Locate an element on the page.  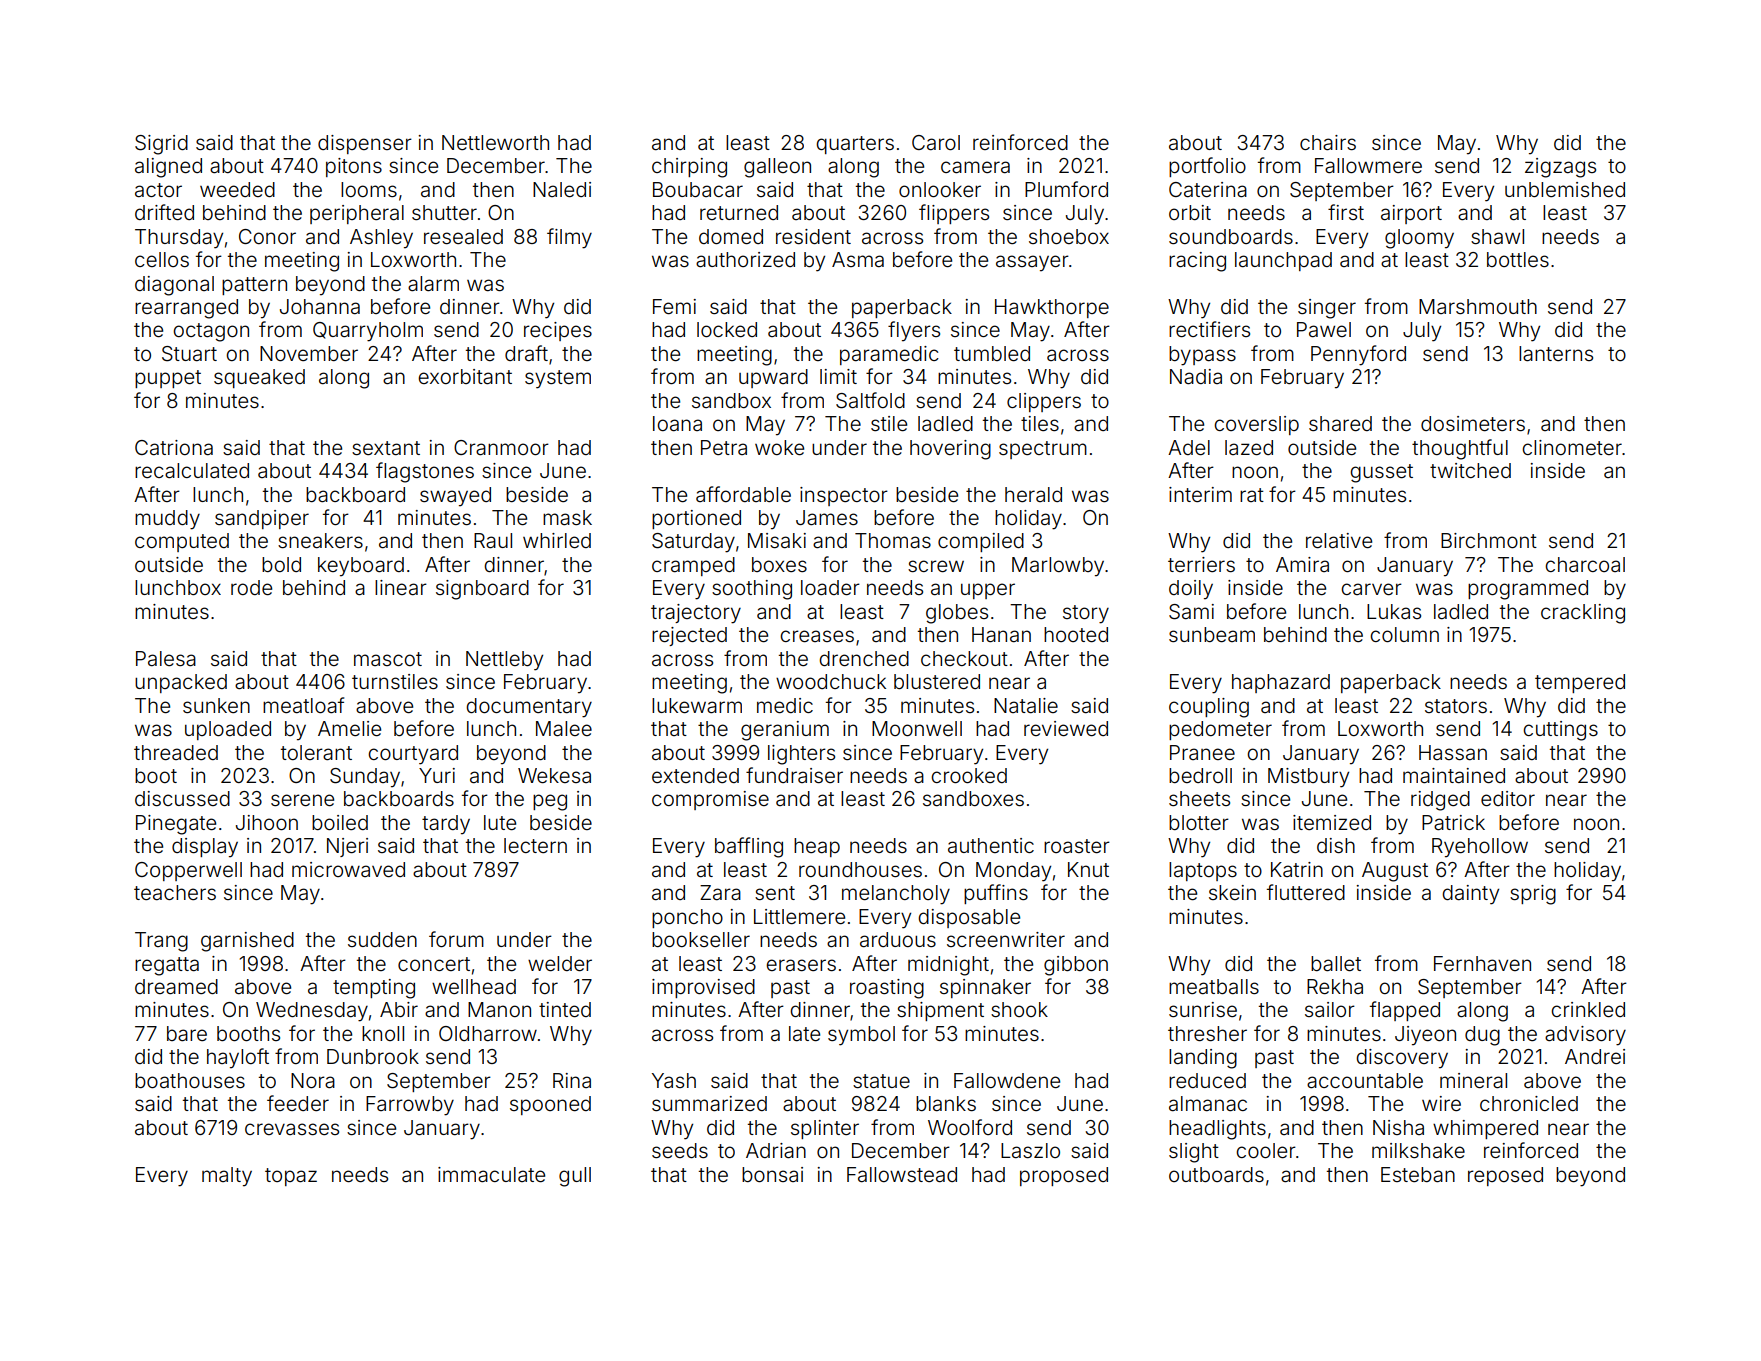
woodchuck is located at coordinates (831, 681).
